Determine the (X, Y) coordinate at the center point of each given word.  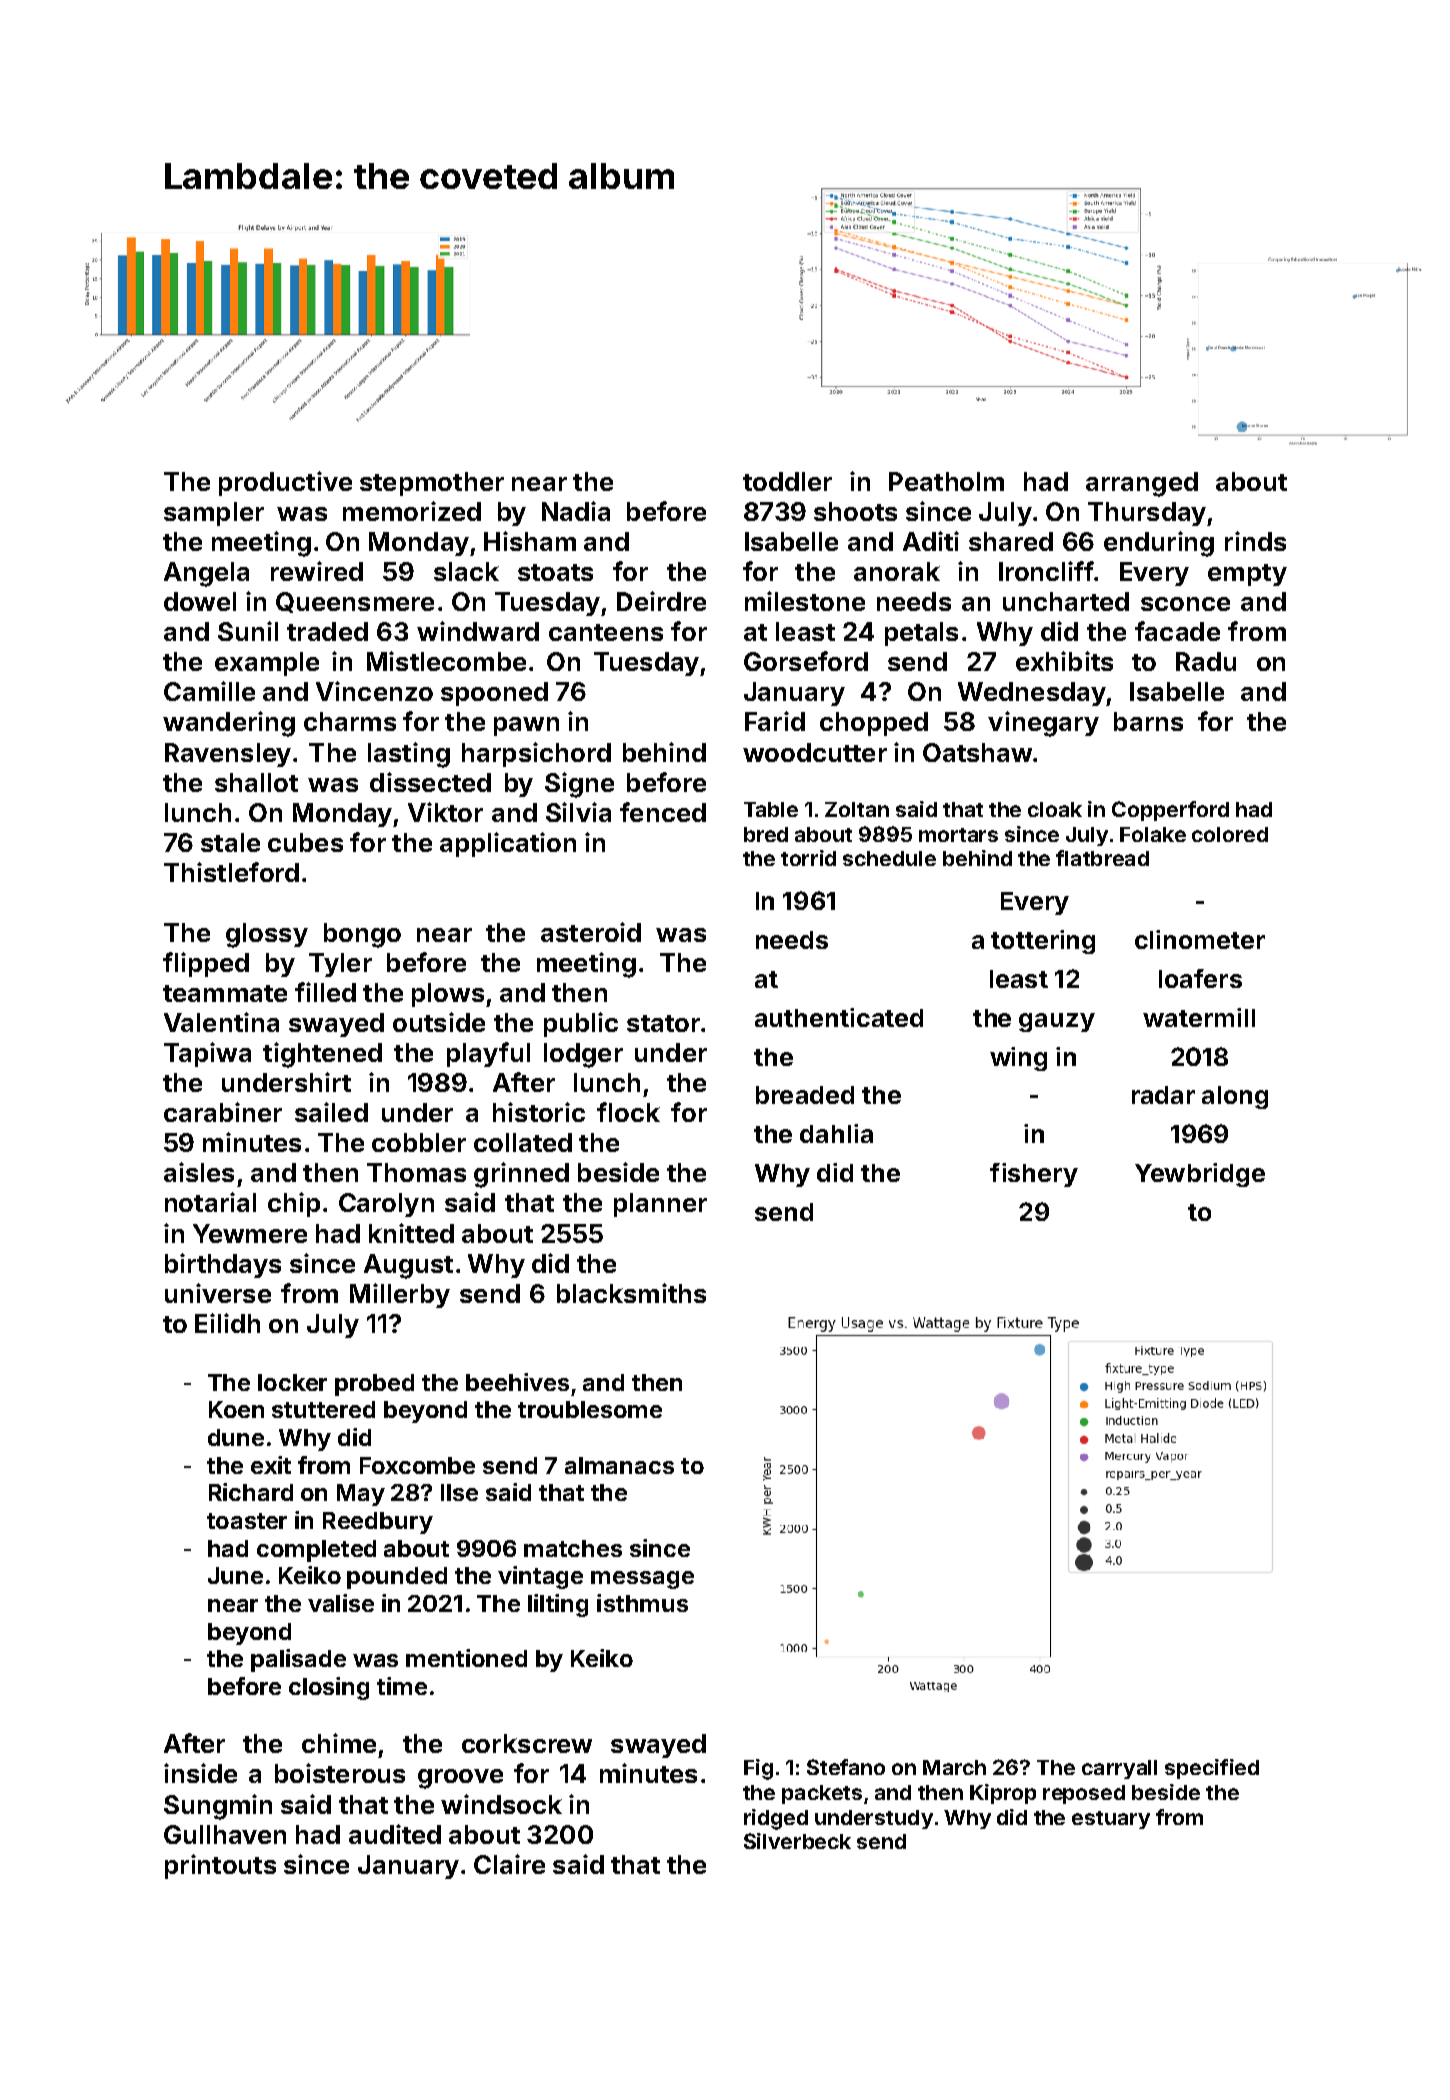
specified (1212, 1769)
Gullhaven (225, 1834)
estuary (1111, 1820)
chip (294, 1204)
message (642, 1580)
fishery (1034, 1175)
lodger (583, 1055)
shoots (855, 511)
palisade (298, 1660)
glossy (267, 935)
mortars (958, 835)
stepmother (432, 484)
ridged (776, 1819)
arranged (1142, 484)
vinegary (1043, 724)
